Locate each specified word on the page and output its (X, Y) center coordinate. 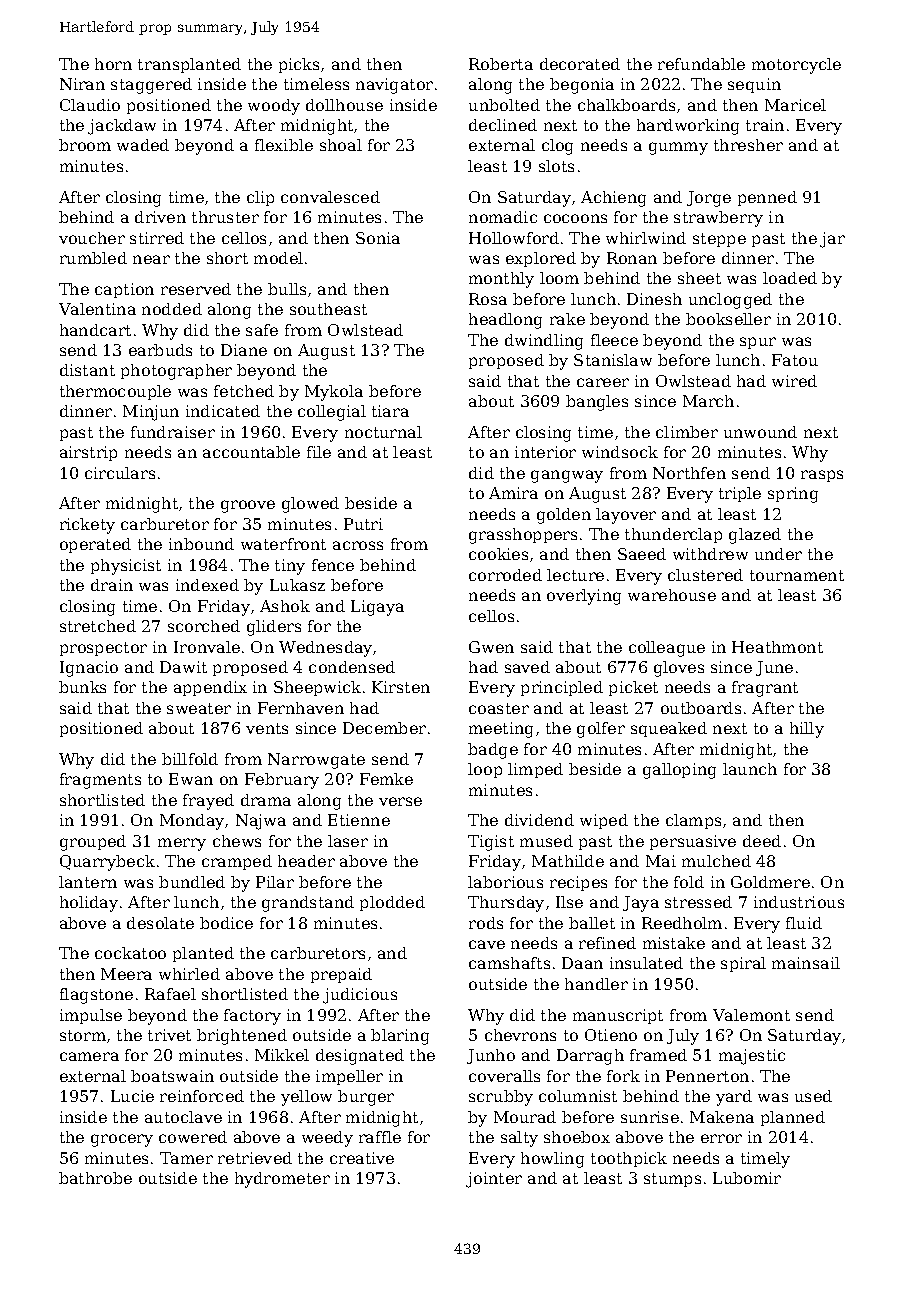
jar (832, 240)
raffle (380, 1137)
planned (793, 1118)
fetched (244, 391)
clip (260, 198)
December (384, 728)
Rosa (488, 299)
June (774, 668)
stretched (98, 626)
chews (237, 841)
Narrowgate (316, 761)
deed (762, 841)
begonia (582, 86)
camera (89, 1056)
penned (767, 198)
